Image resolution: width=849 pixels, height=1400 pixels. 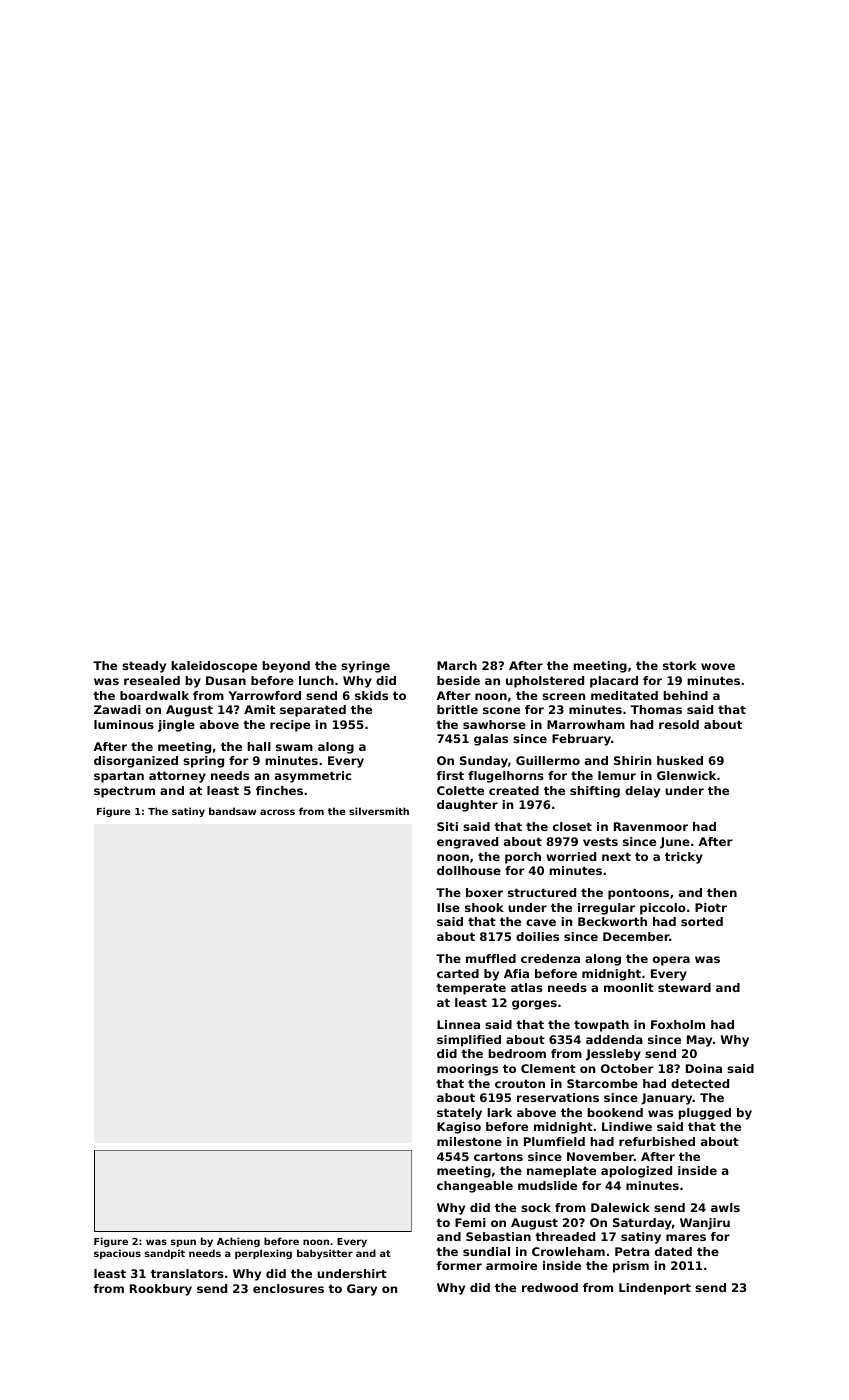 What do you see at coordinates (144, 667) in the screenshot?
I see `steady` at bounding box center [144, 667].
